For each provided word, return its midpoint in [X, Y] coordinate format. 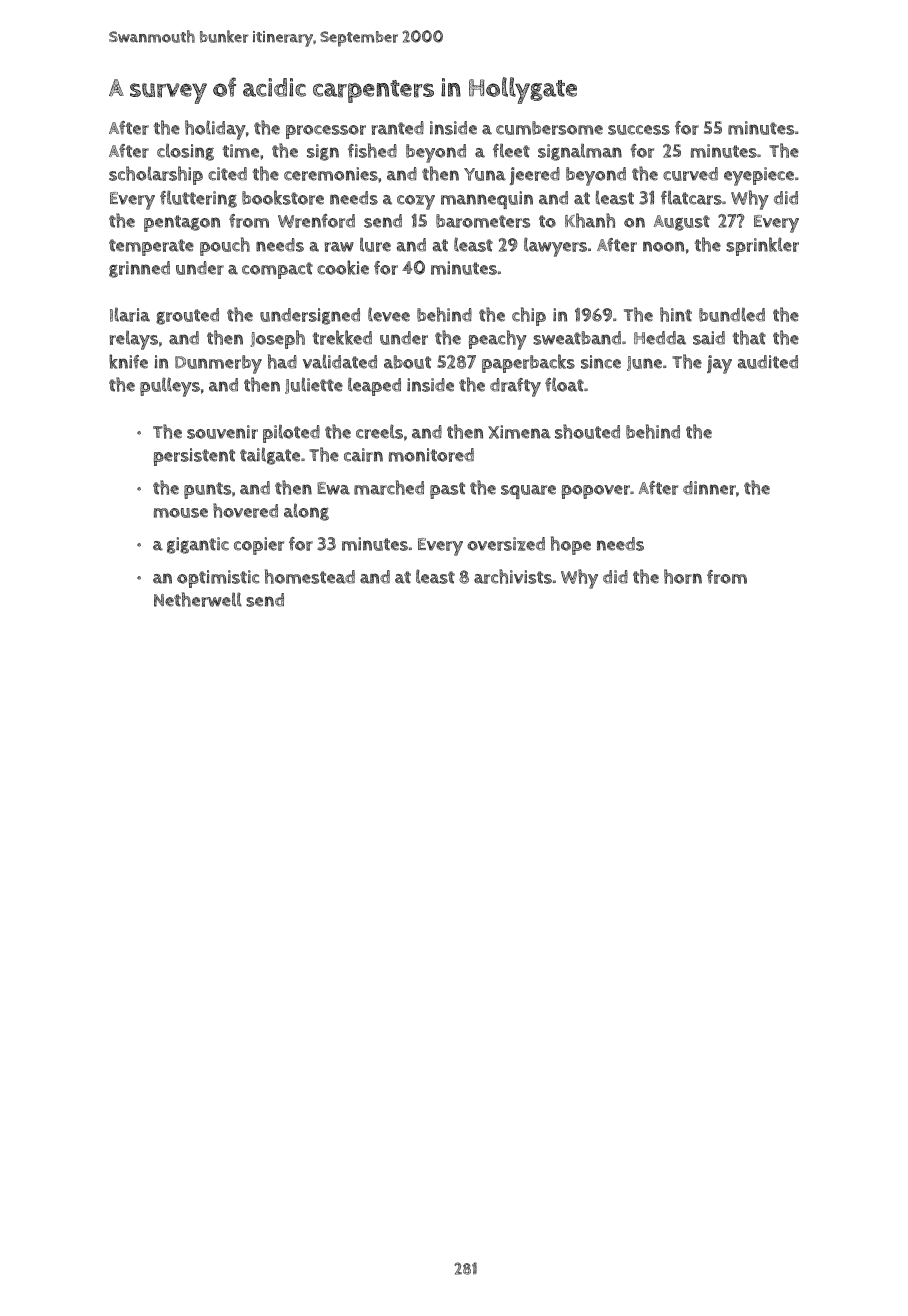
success [639, 130]
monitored [431, 455]
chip [529, 316]
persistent [194, 457]
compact [277, 270]
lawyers [555, 247]
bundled [732, 314]
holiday [215, 130]
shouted [587, 431]
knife [128, 361]
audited [768, 362]
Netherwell [198, 599]
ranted [398, 128]
